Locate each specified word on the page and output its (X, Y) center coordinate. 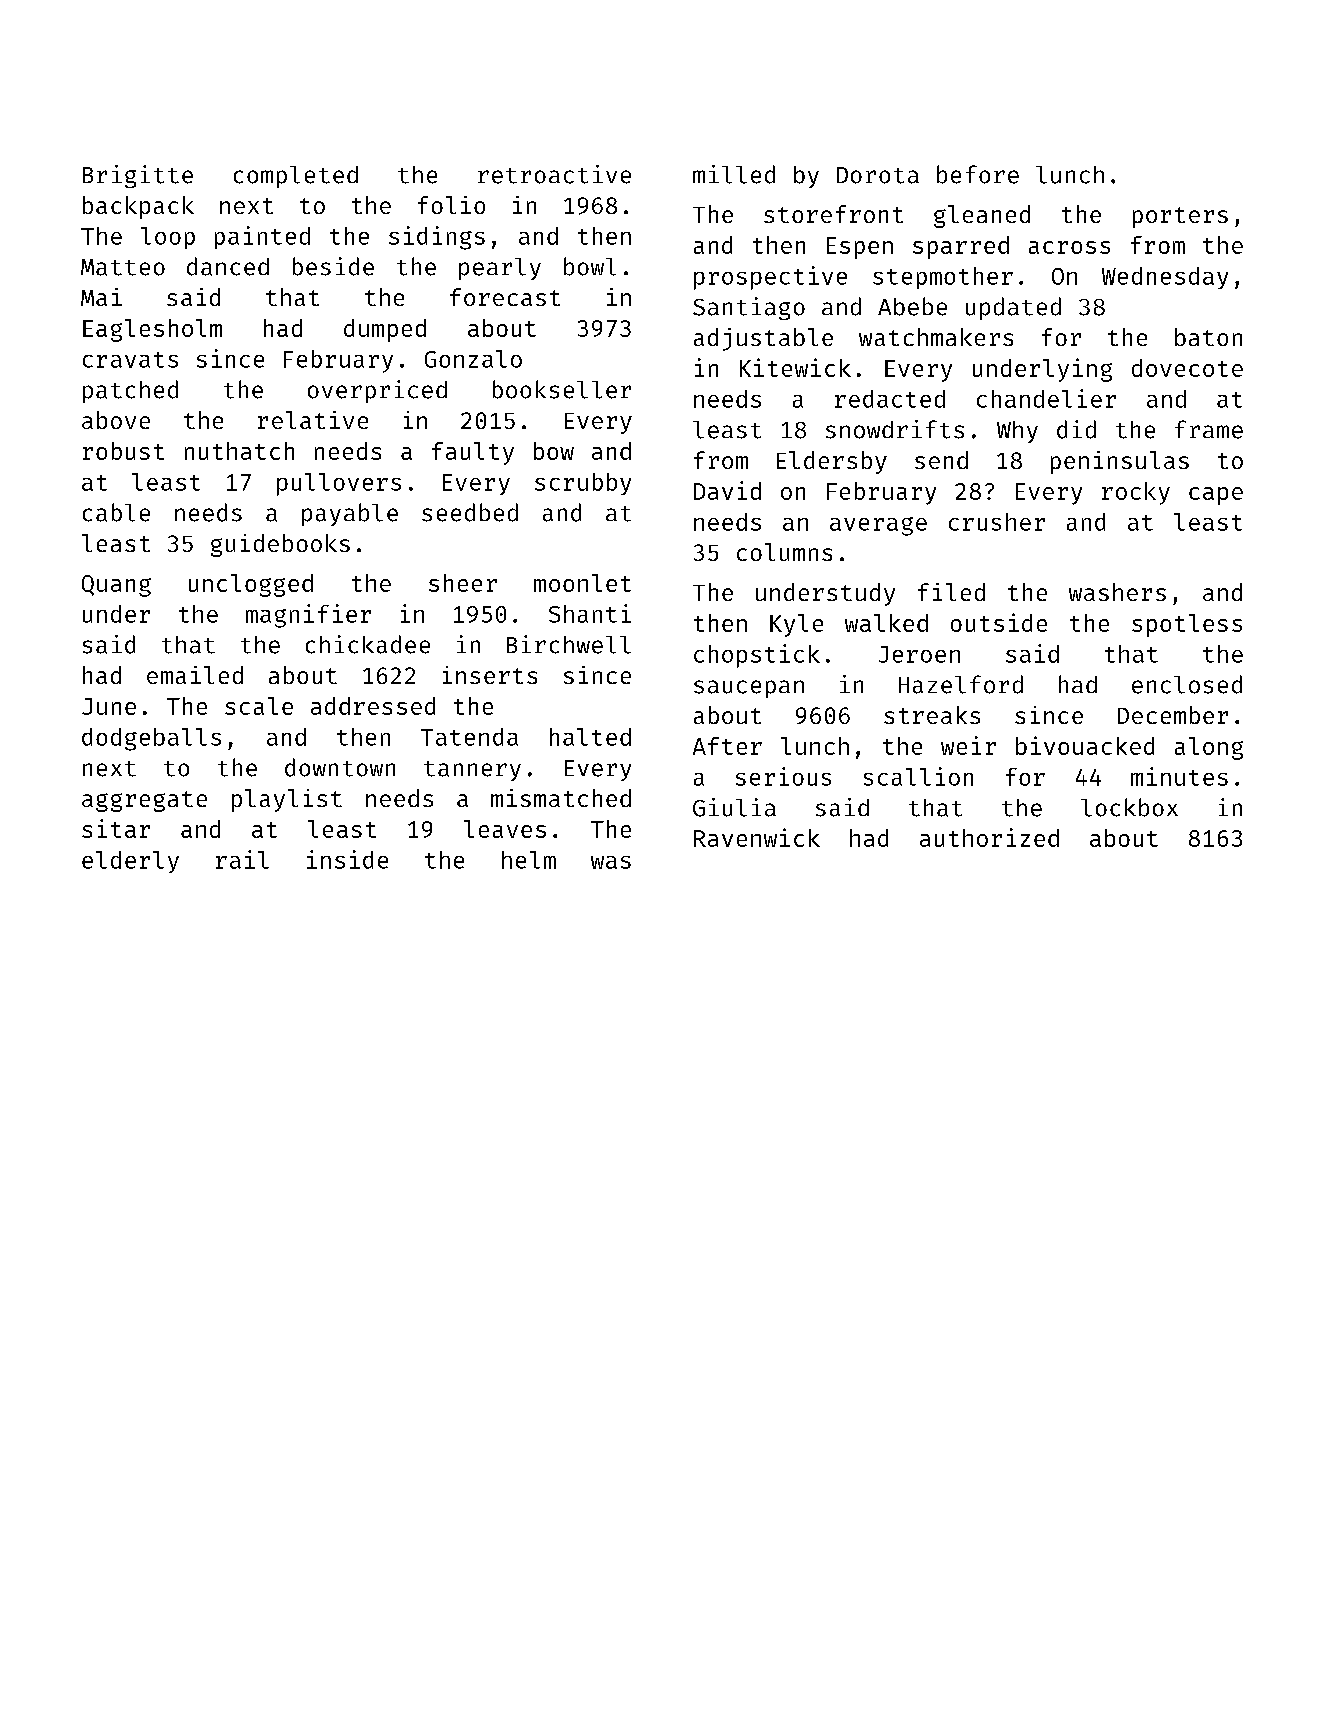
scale (259, 706)
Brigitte (138, 176)
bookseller (562, 389)
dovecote (1187, 368)
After (727, 746)
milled (734, 174)
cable (116, 512)
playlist (287, 800)
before (978, 174)
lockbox (1129, 807)
